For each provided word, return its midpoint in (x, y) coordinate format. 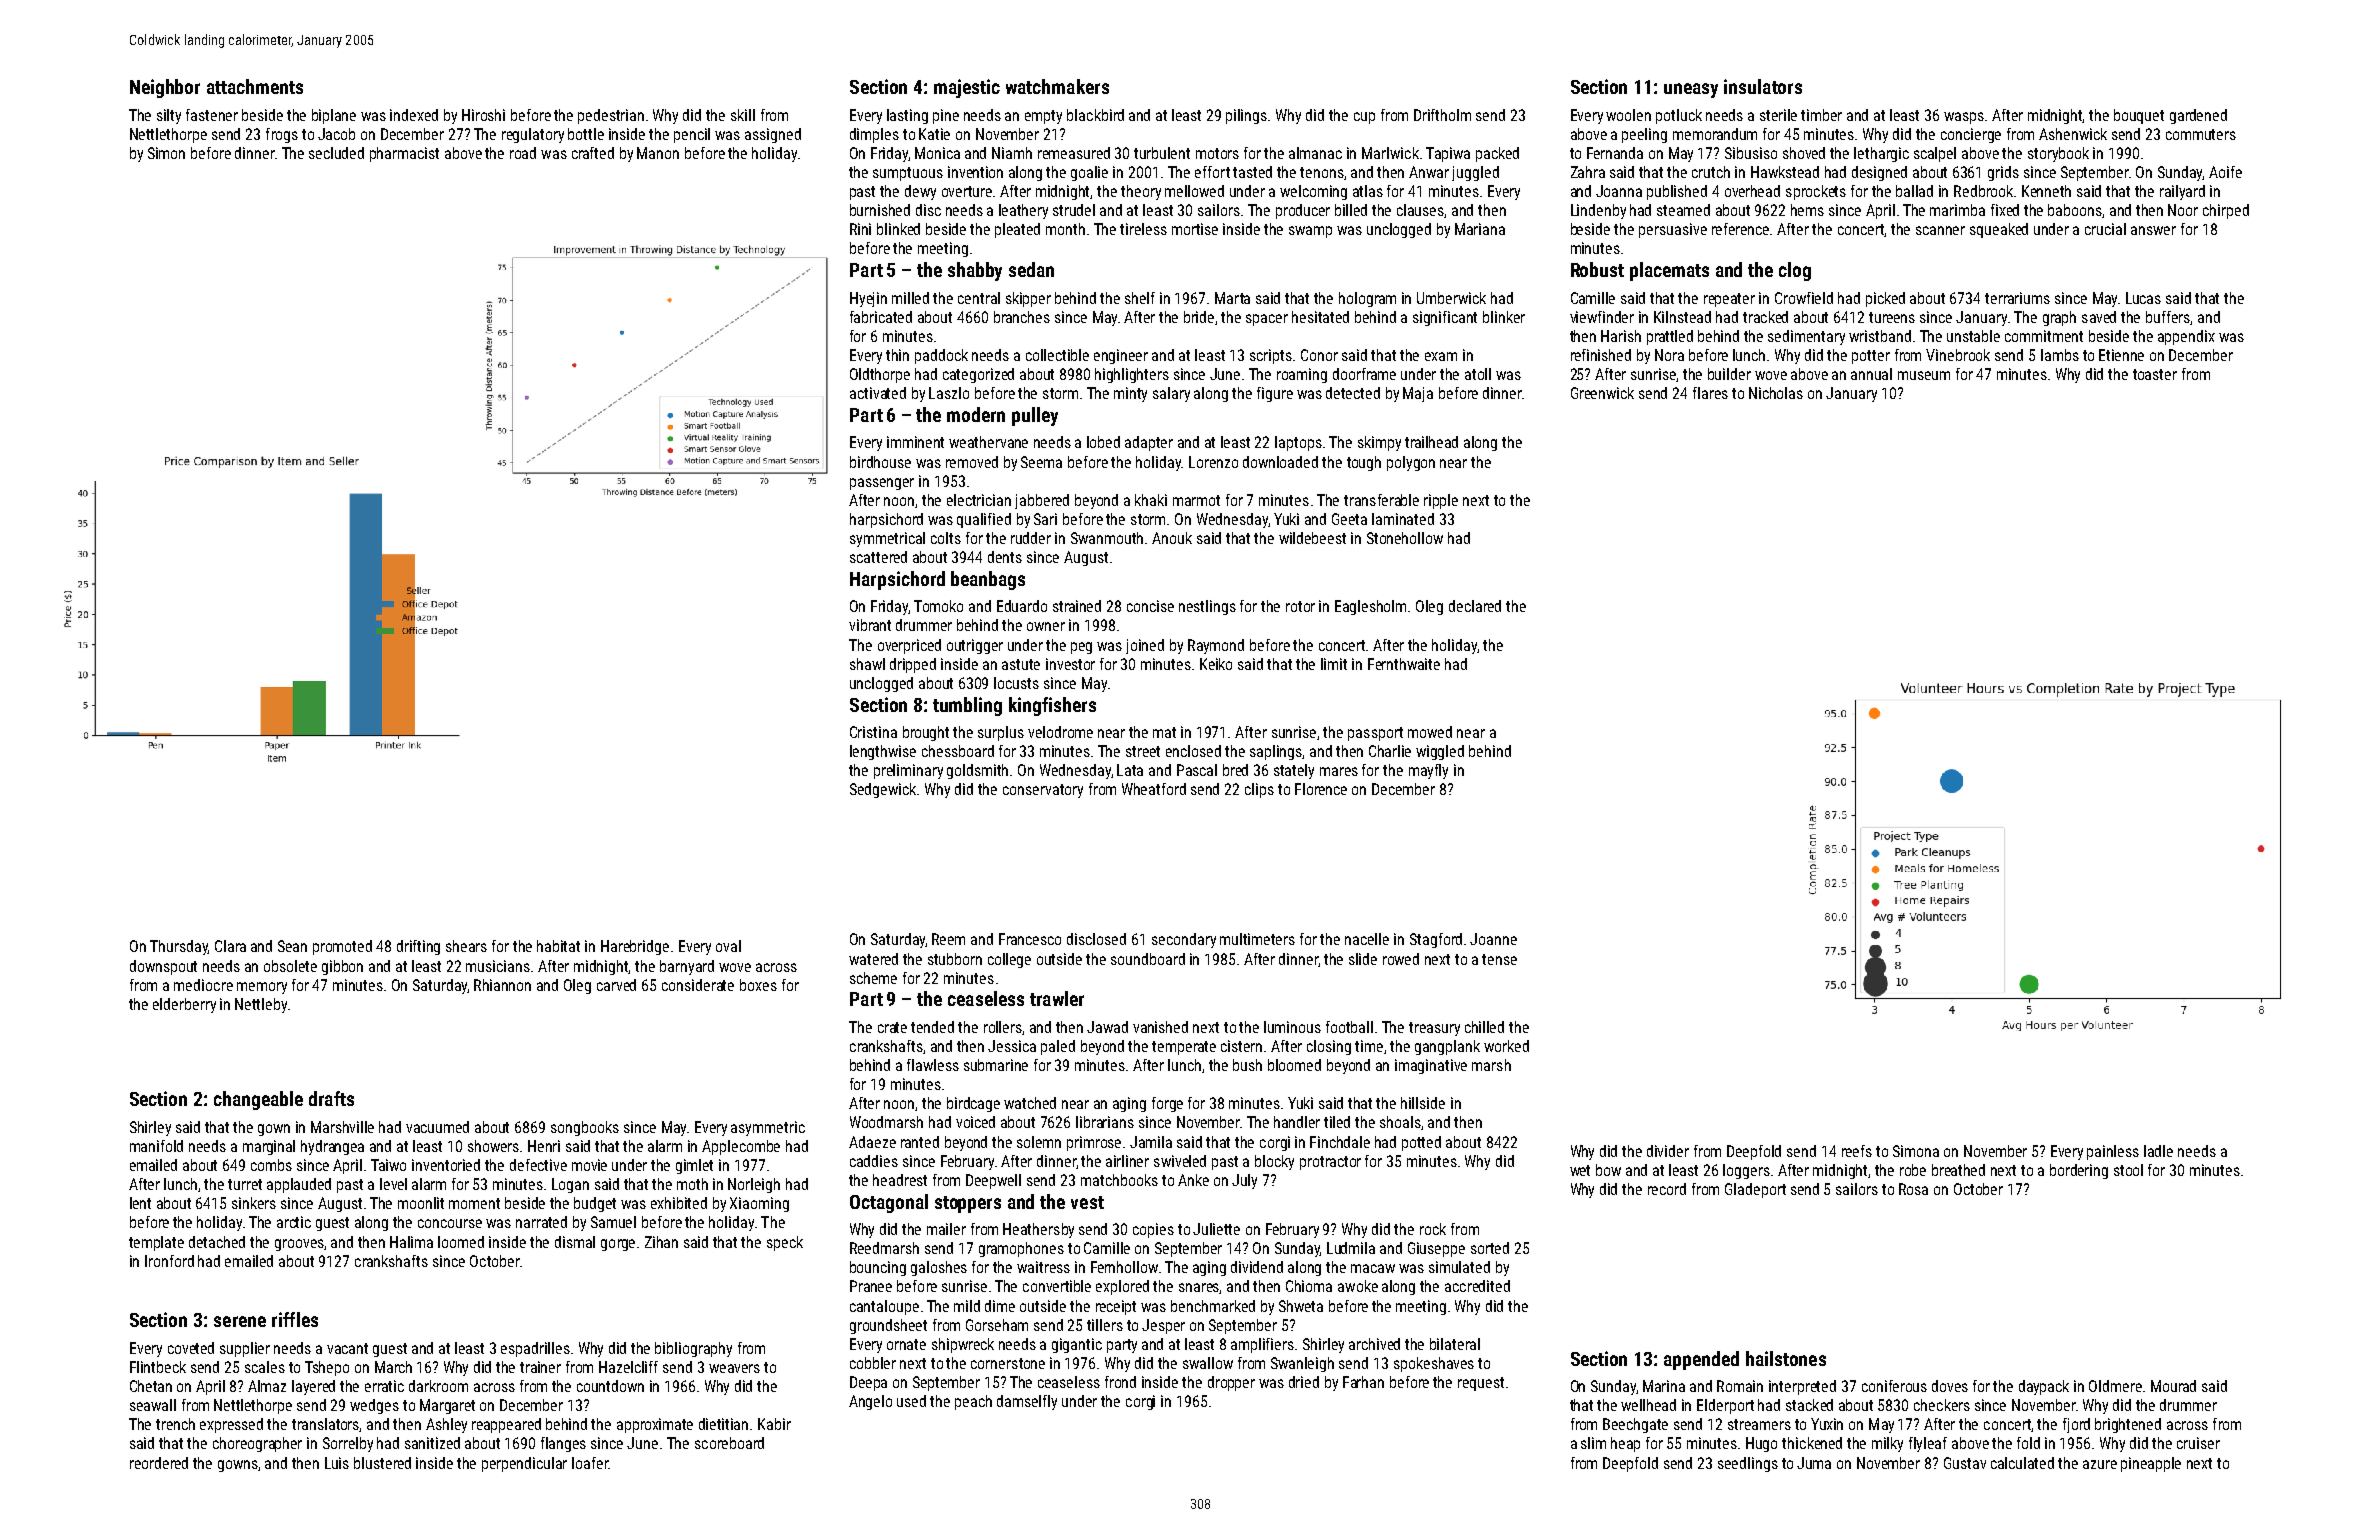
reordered (159, 1463)
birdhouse (880, 462)
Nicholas (1776, 393)
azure (2100, 1464)
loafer (590, 1463)
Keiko (1216, 664)
